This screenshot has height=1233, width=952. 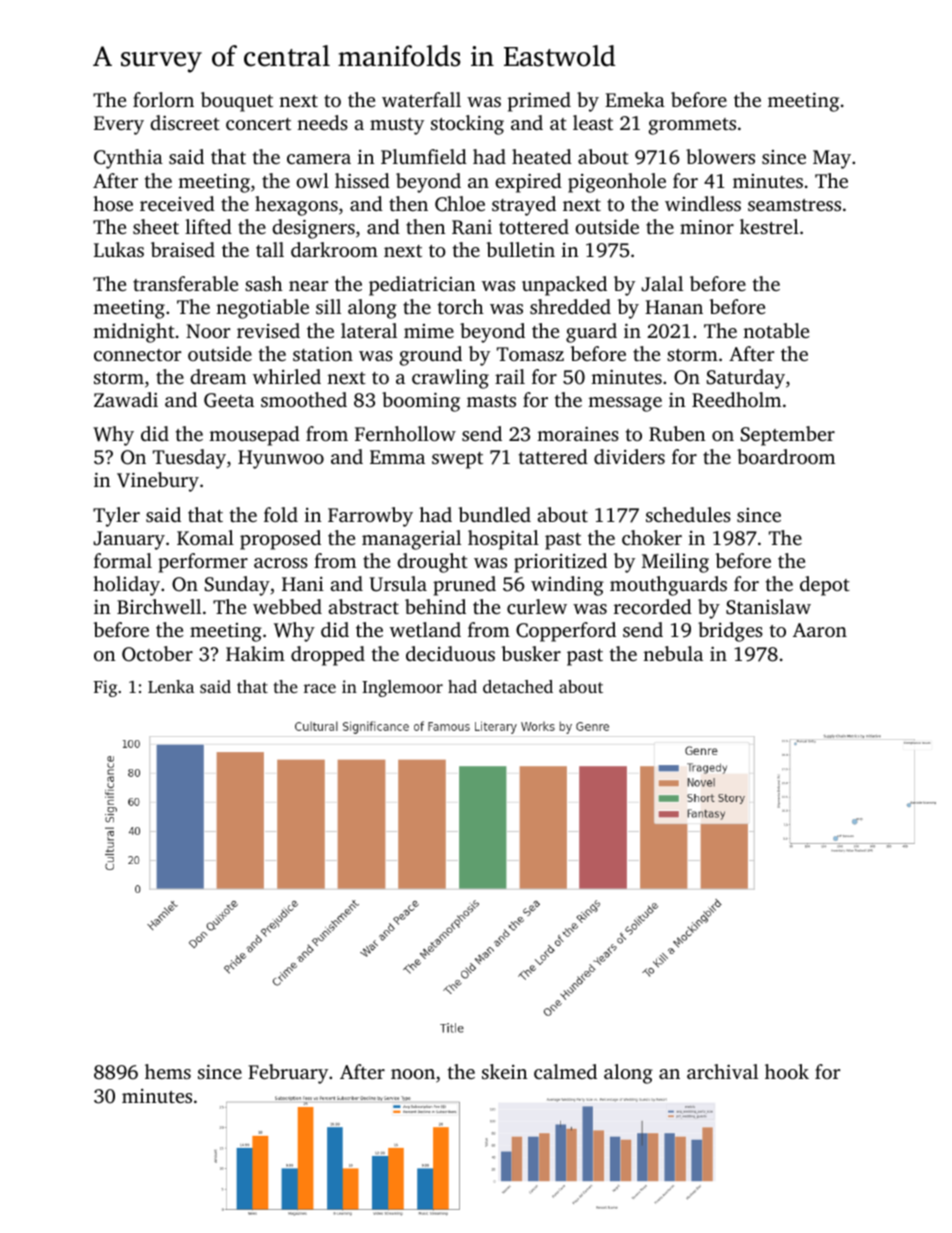 What do you see at coordinates (422, 286) in the screenshot?
I see `pediatrician` at bounding box center [422, 286].
